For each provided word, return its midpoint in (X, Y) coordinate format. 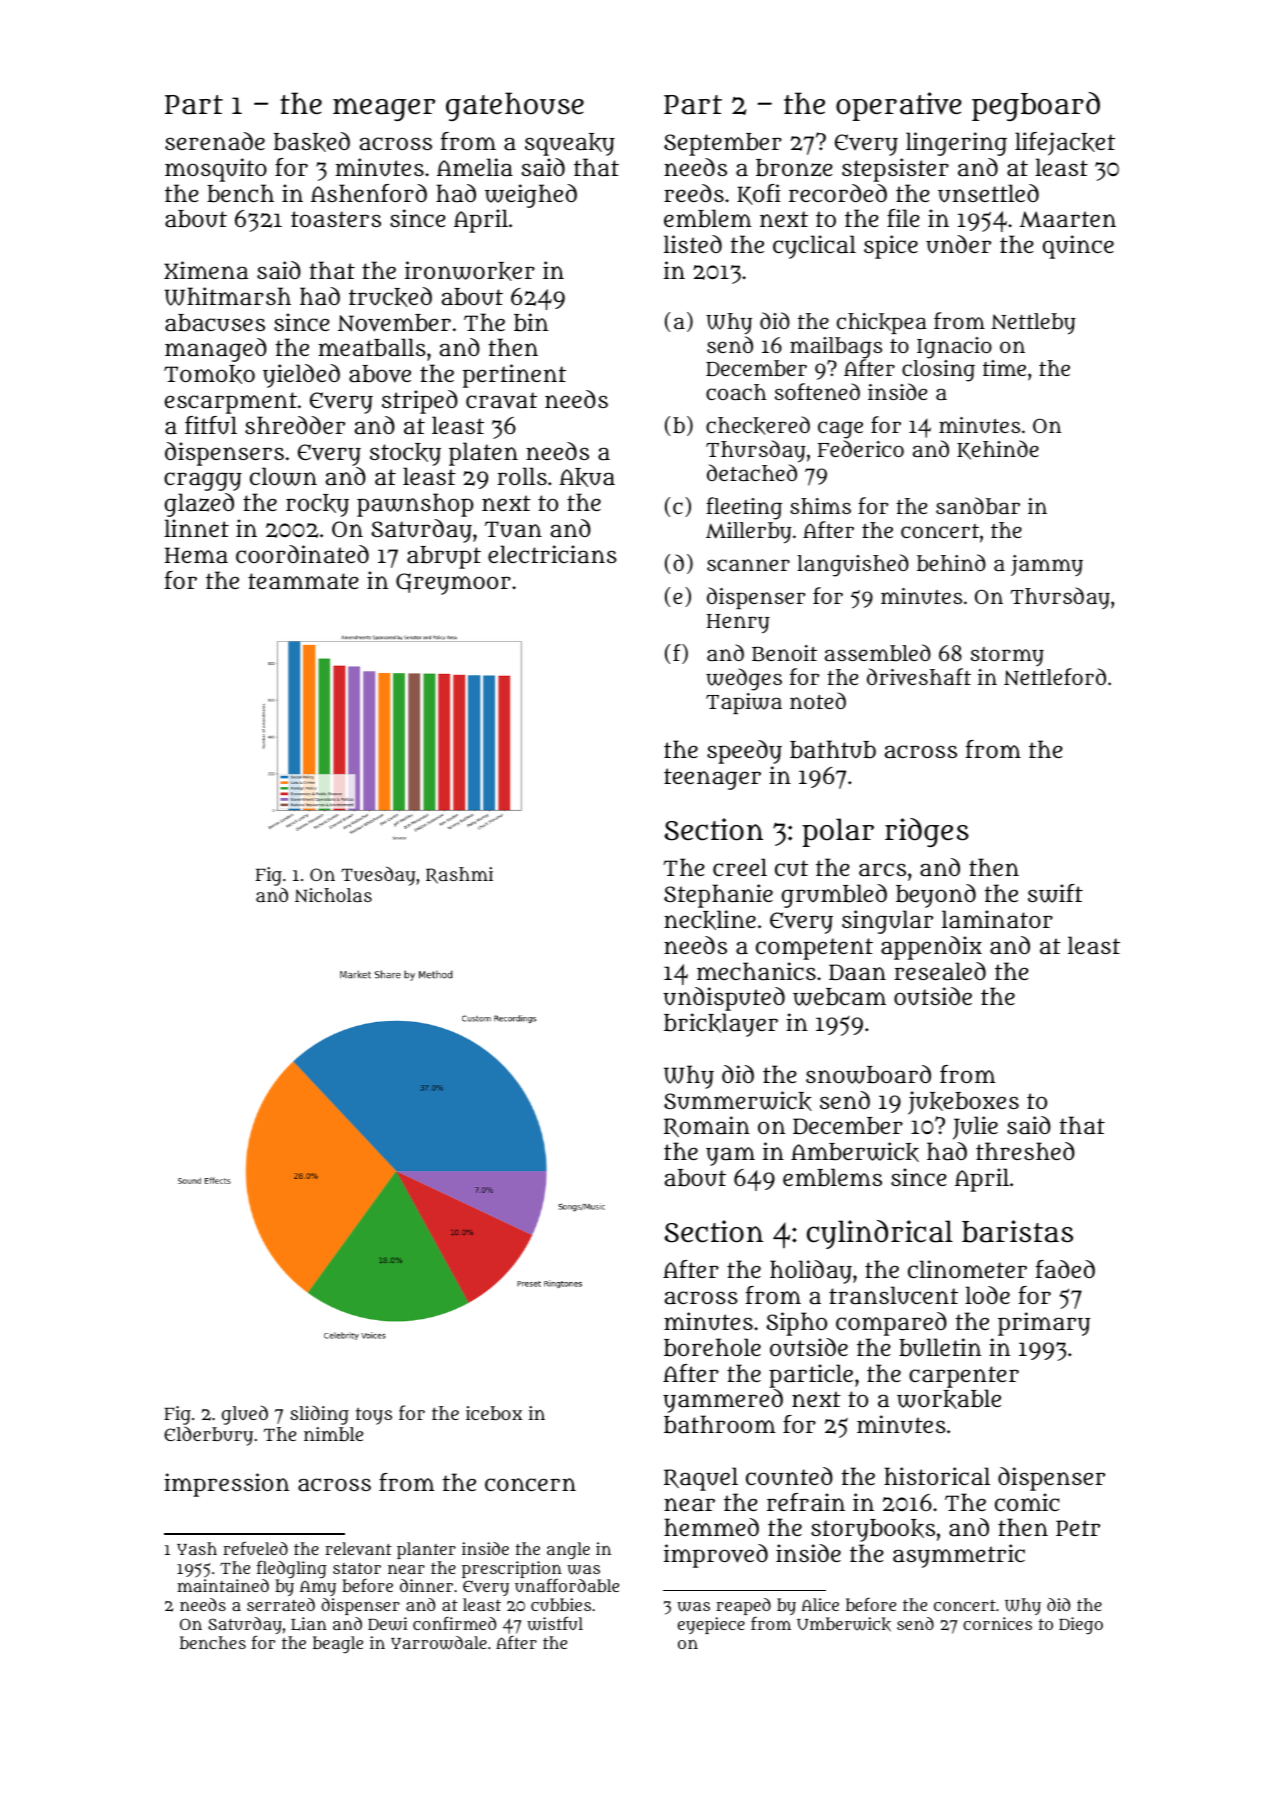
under (958, 244)
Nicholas (333, 895)
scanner (748, 565)
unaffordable (567, 1585)
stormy (1007, 657)
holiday (811, 1272)
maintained (223, 1585)
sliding (319, 1415)
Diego (1081, 1625)
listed (693, 244)
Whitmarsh (227, 296)
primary (1044, 1324)
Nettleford (1055, 677)
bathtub (833, 749)
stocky (405, 454)
